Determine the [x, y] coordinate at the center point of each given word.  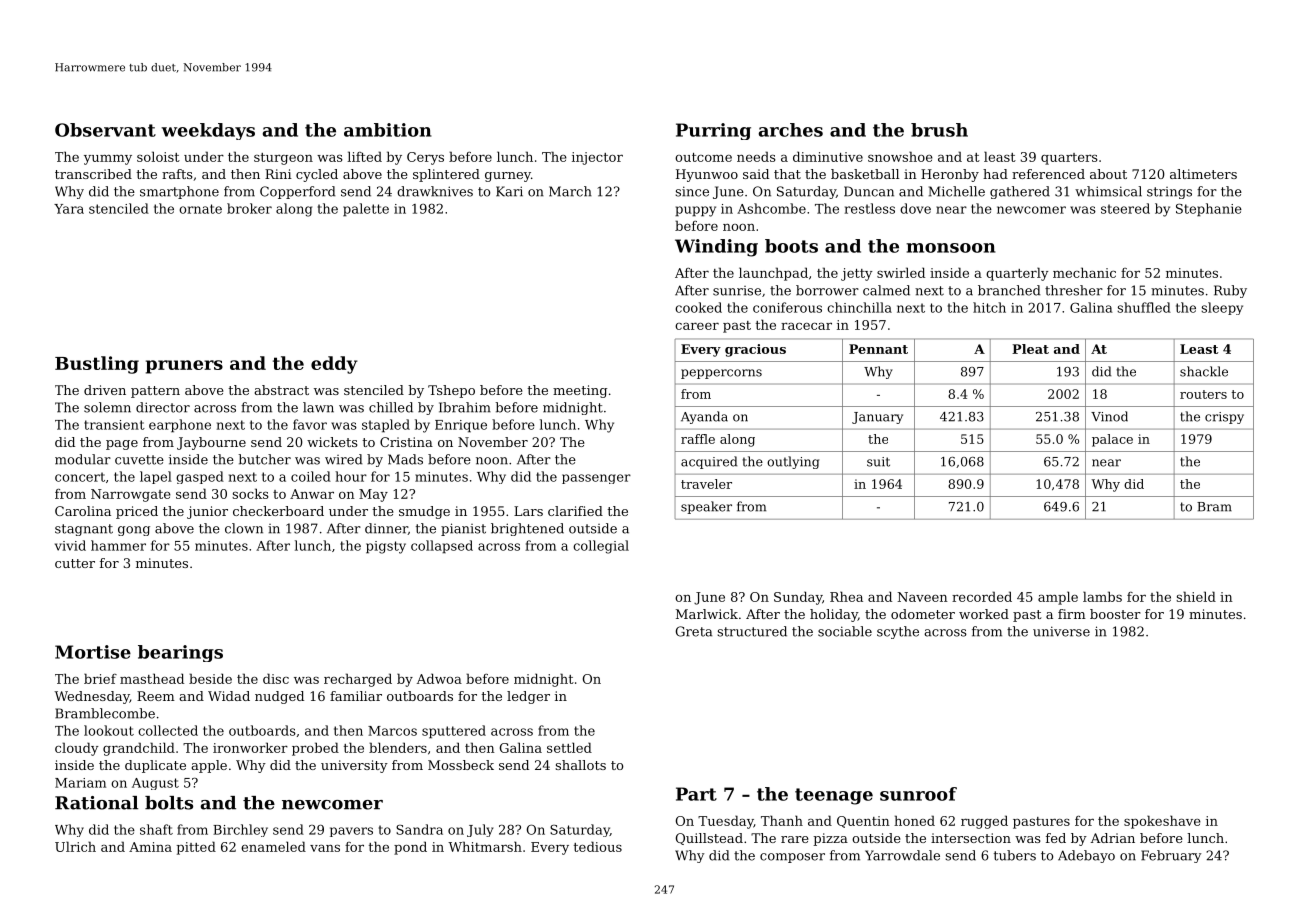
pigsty [386, 547]
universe [1061, 631]
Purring [713, 131]
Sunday [798, 598]
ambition [388, 130]
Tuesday [726, 822]
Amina [150, 847]
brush [939, 130]
